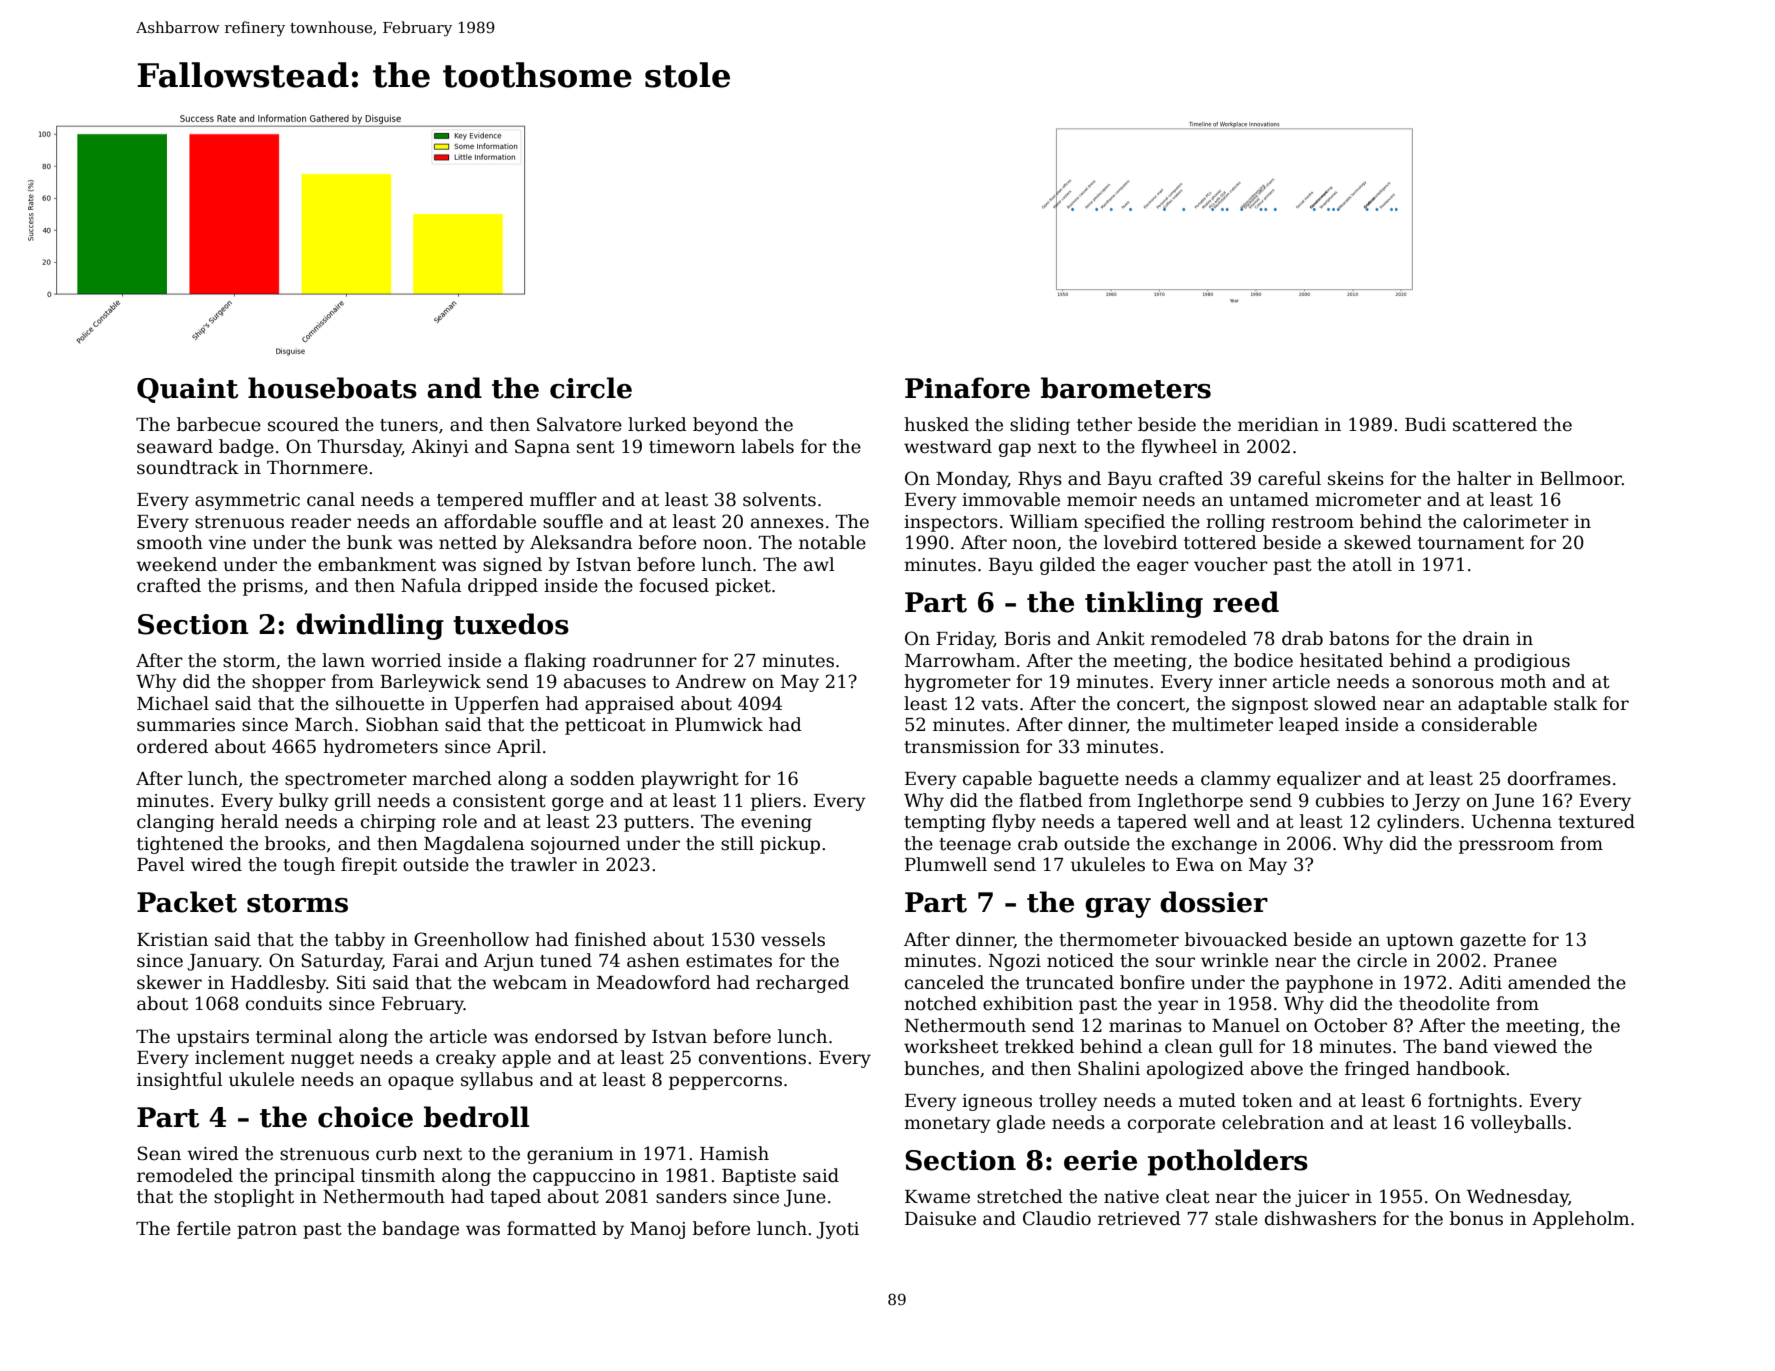 This screenshot has width=1775, height=1371. Describe the element at coordinates (962, 747) in the screenshot. I see `transmission` at that location.
